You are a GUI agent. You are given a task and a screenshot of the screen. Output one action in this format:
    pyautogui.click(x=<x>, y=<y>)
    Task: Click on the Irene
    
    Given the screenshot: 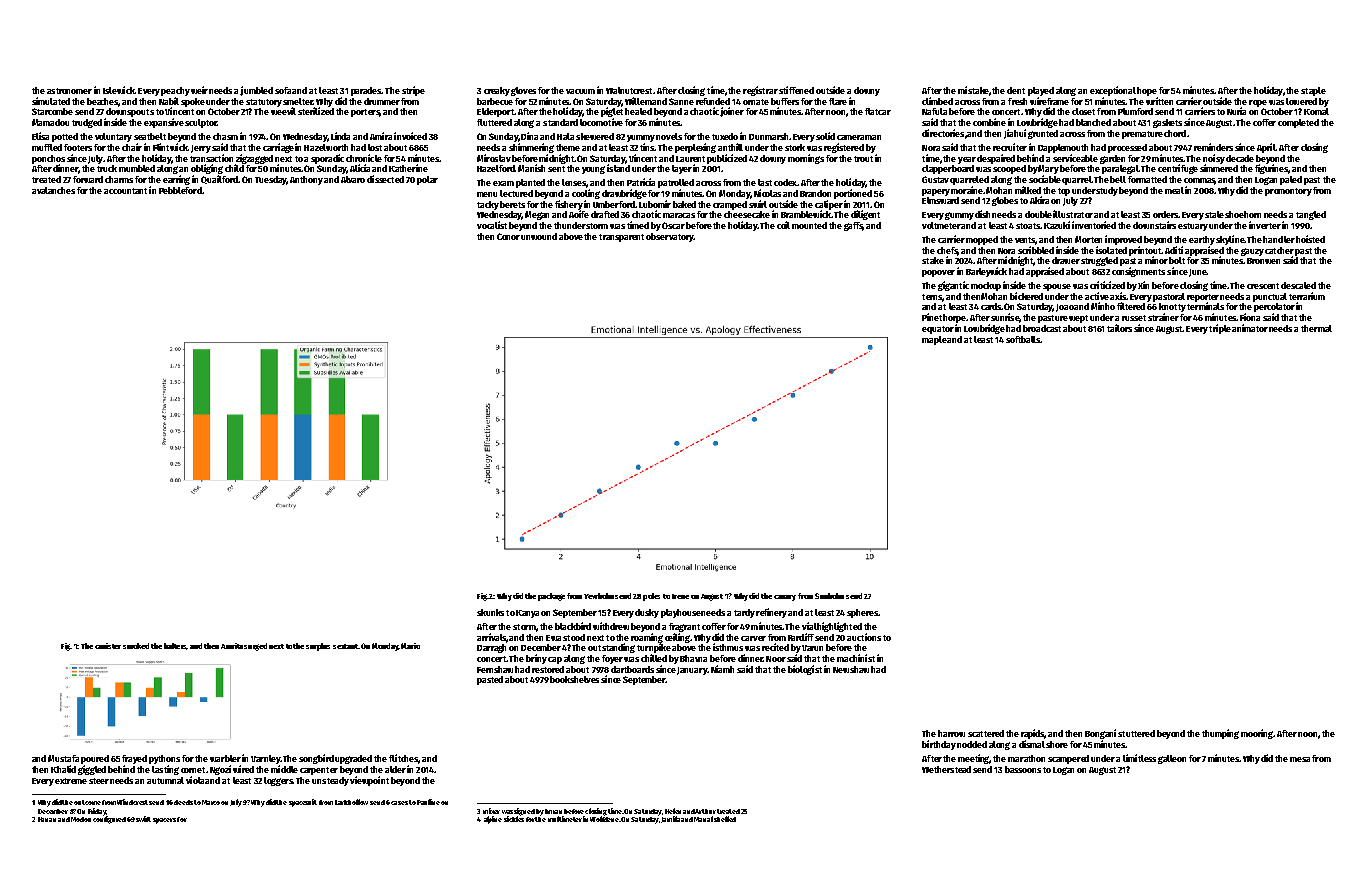 What is the action you would take?
    pyautogui.click(x=680, y=596)
